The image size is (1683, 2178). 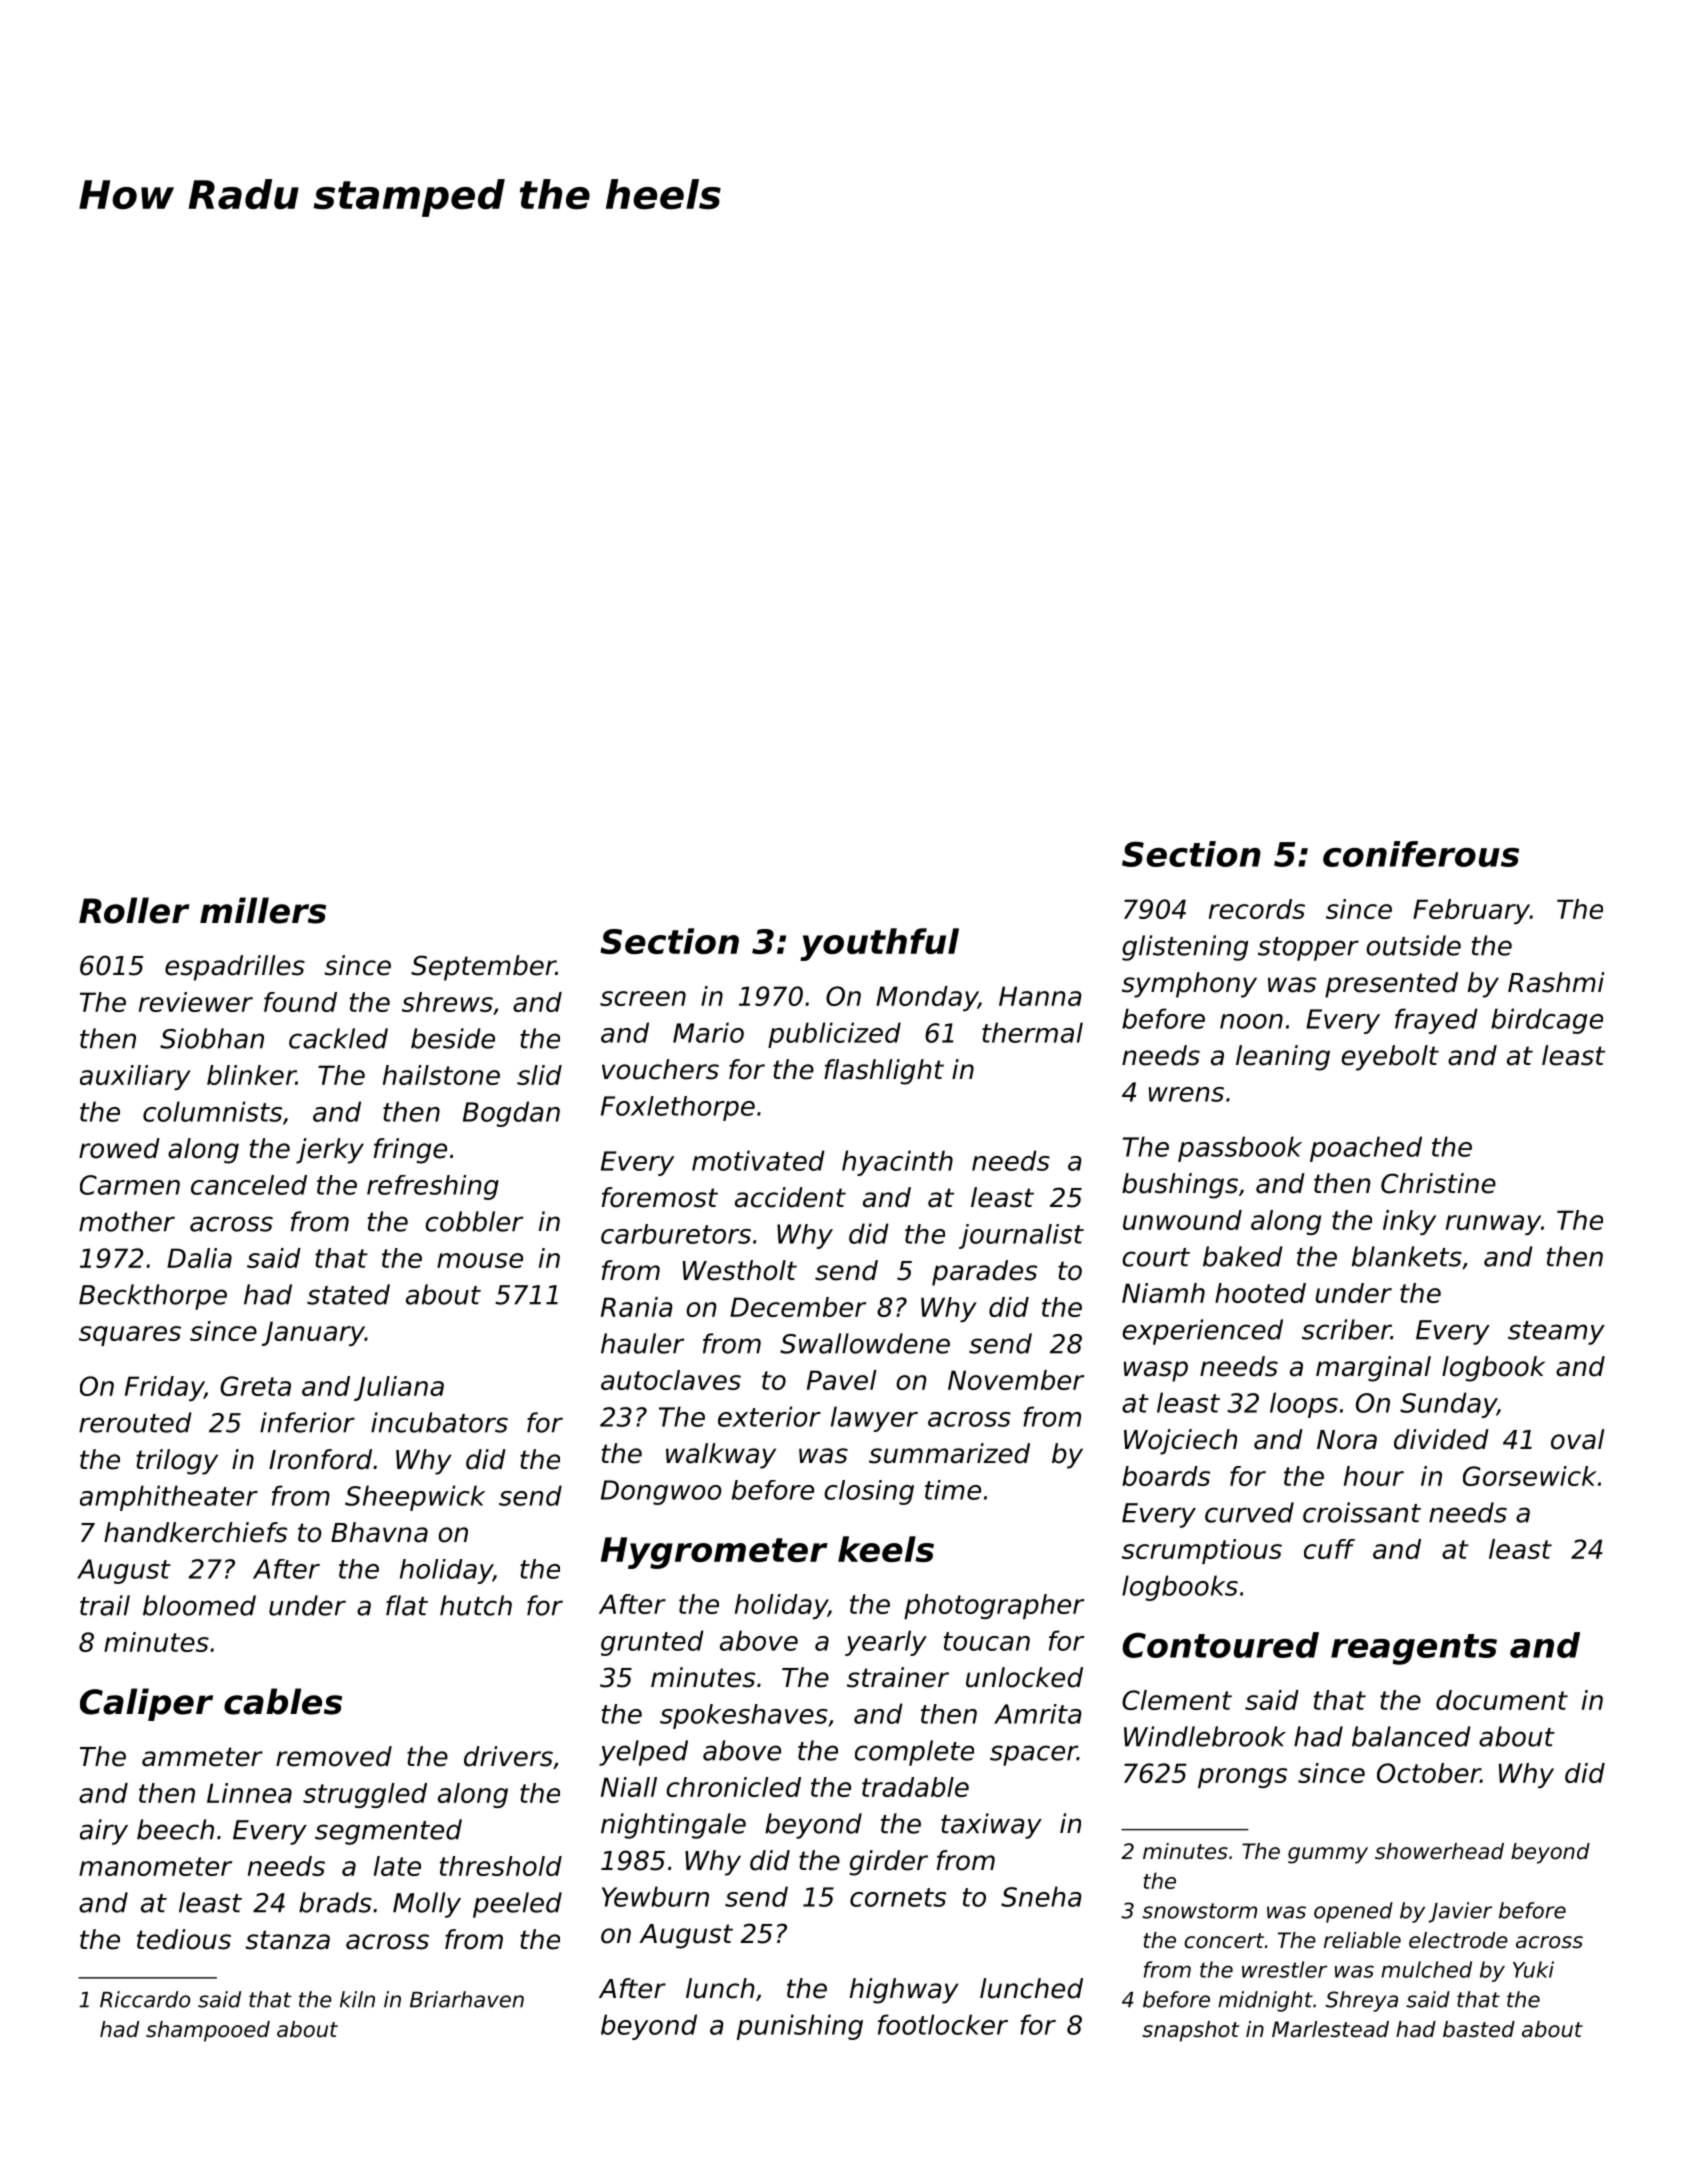 I want to click on passbook, so click(x=1240, y=1149).
